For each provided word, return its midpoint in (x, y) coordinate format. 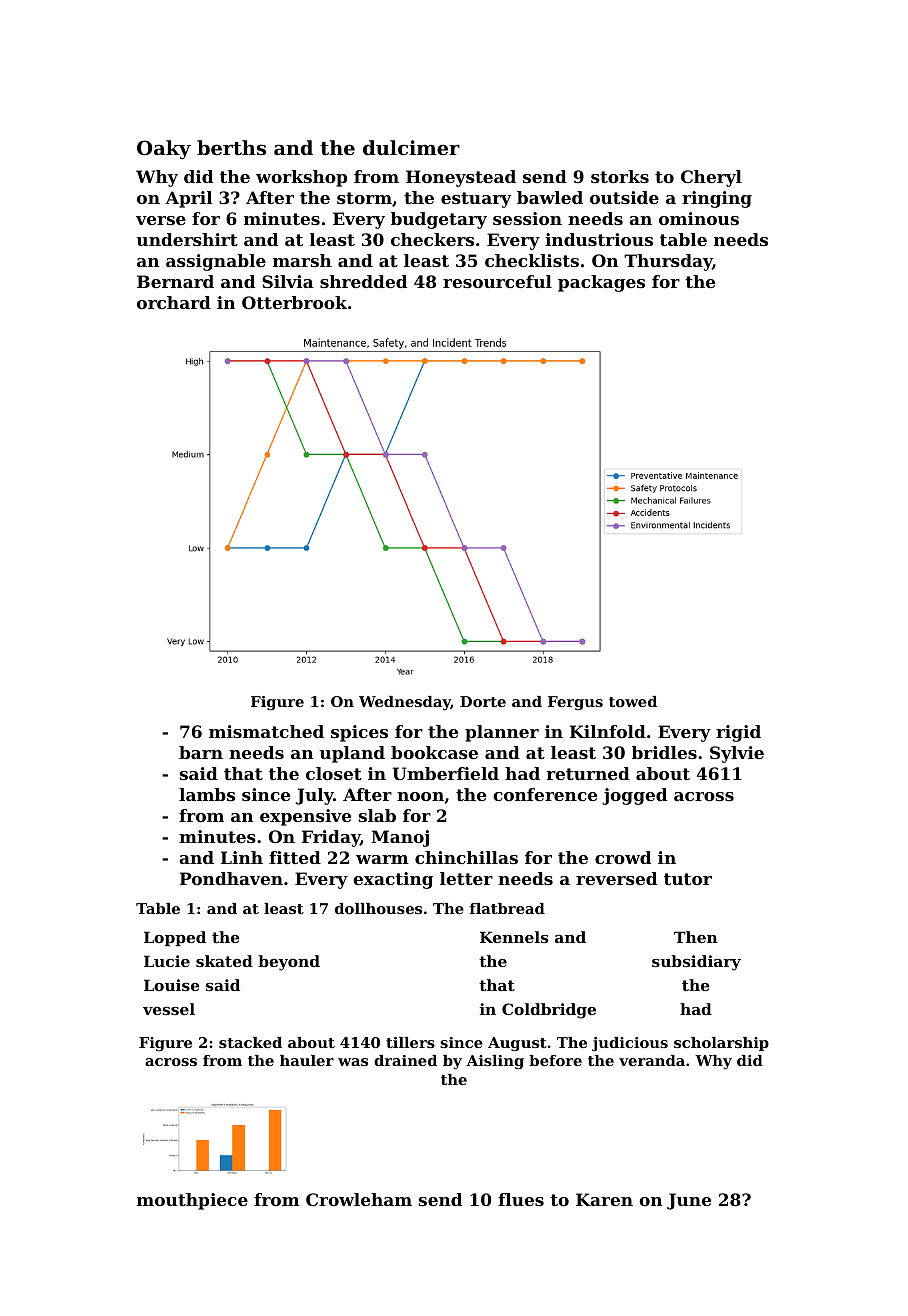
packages (601, 283)
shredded (363, 281)
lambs (207, 794)
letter (466, 878)
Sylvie (737, 754)
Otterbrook (294, 302)
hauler (307, 1060)
